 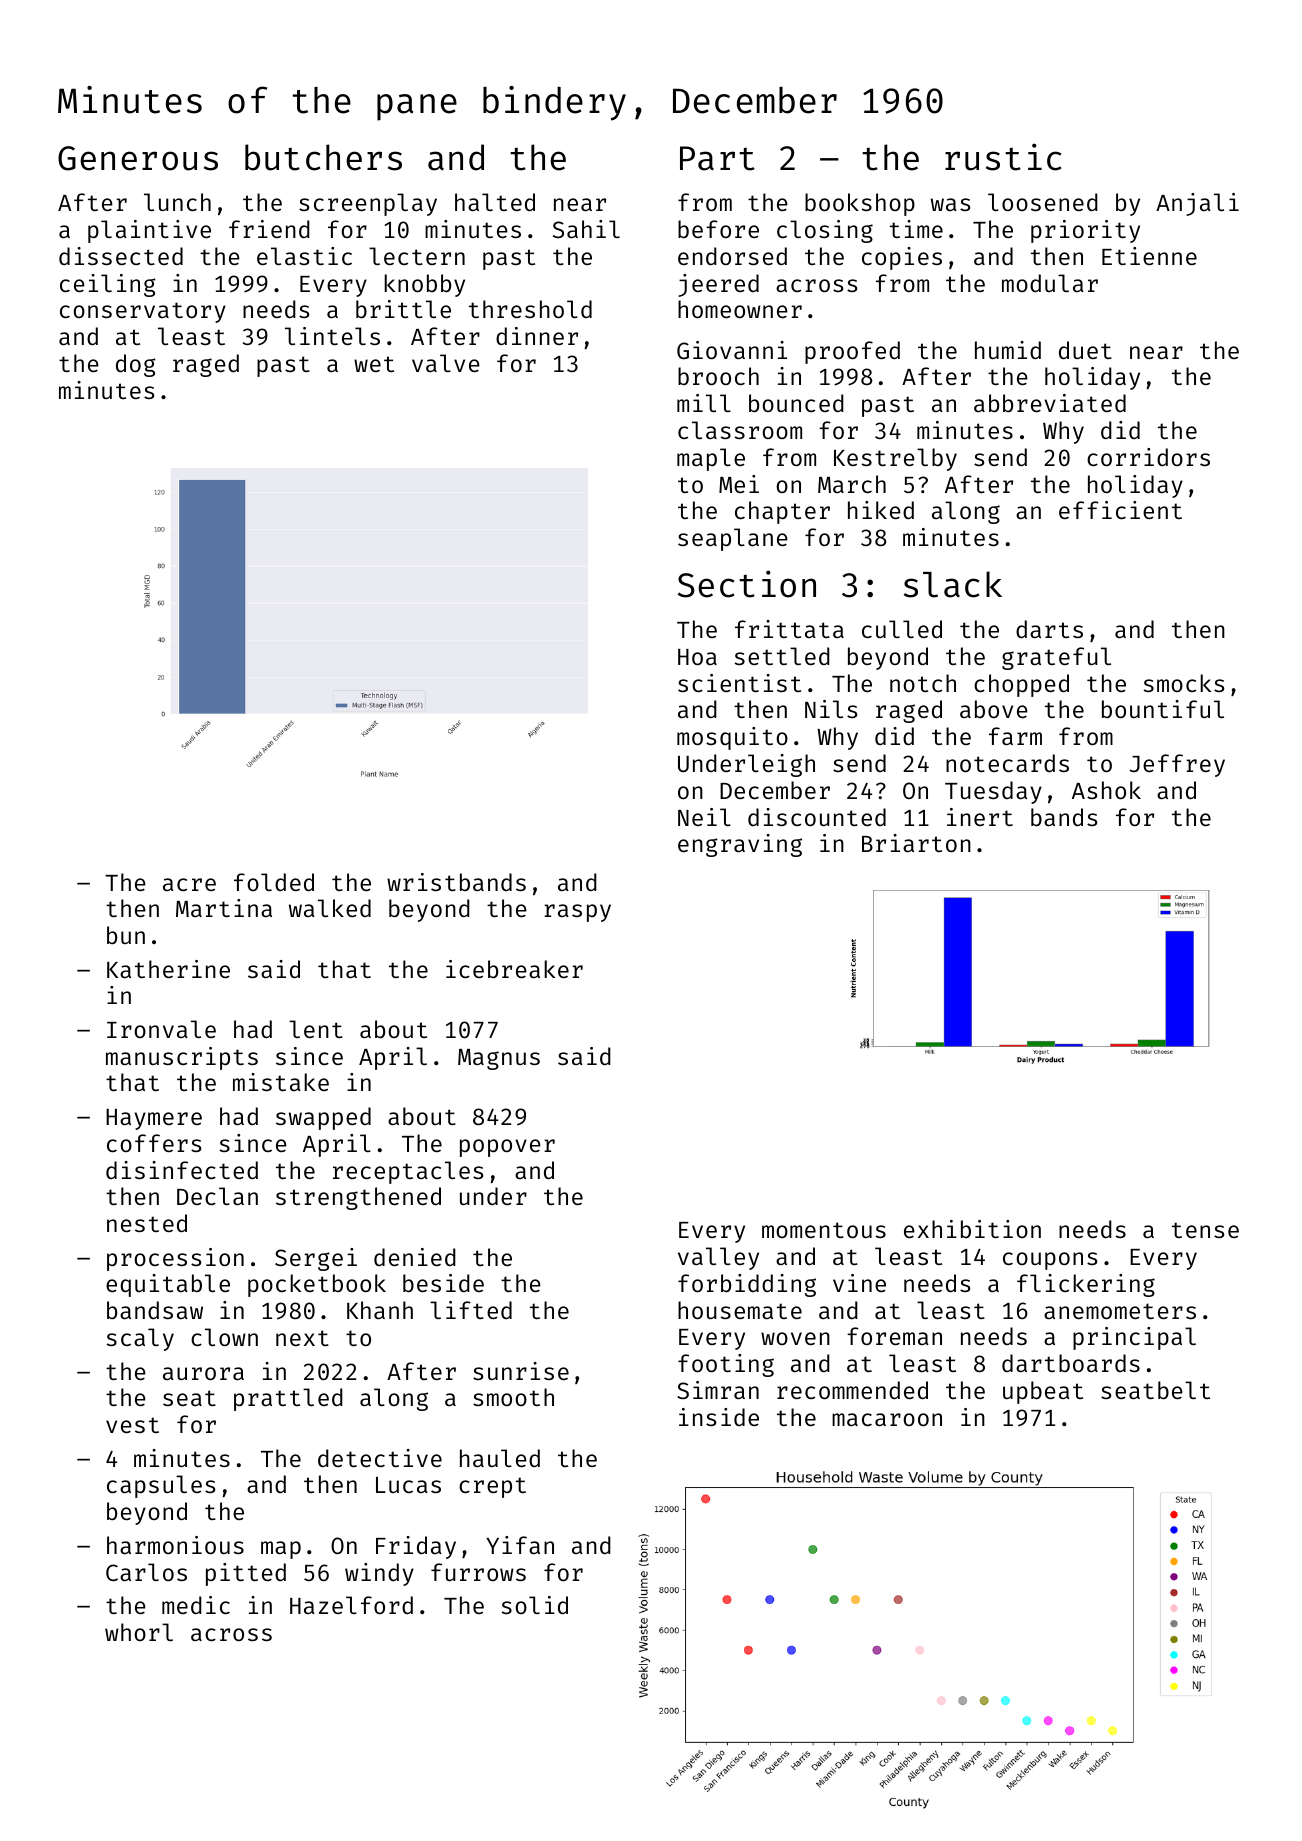 What do you see at coordinates (733, 539) in the page?
I see `seaplane` at bounding box center [733, 539].
